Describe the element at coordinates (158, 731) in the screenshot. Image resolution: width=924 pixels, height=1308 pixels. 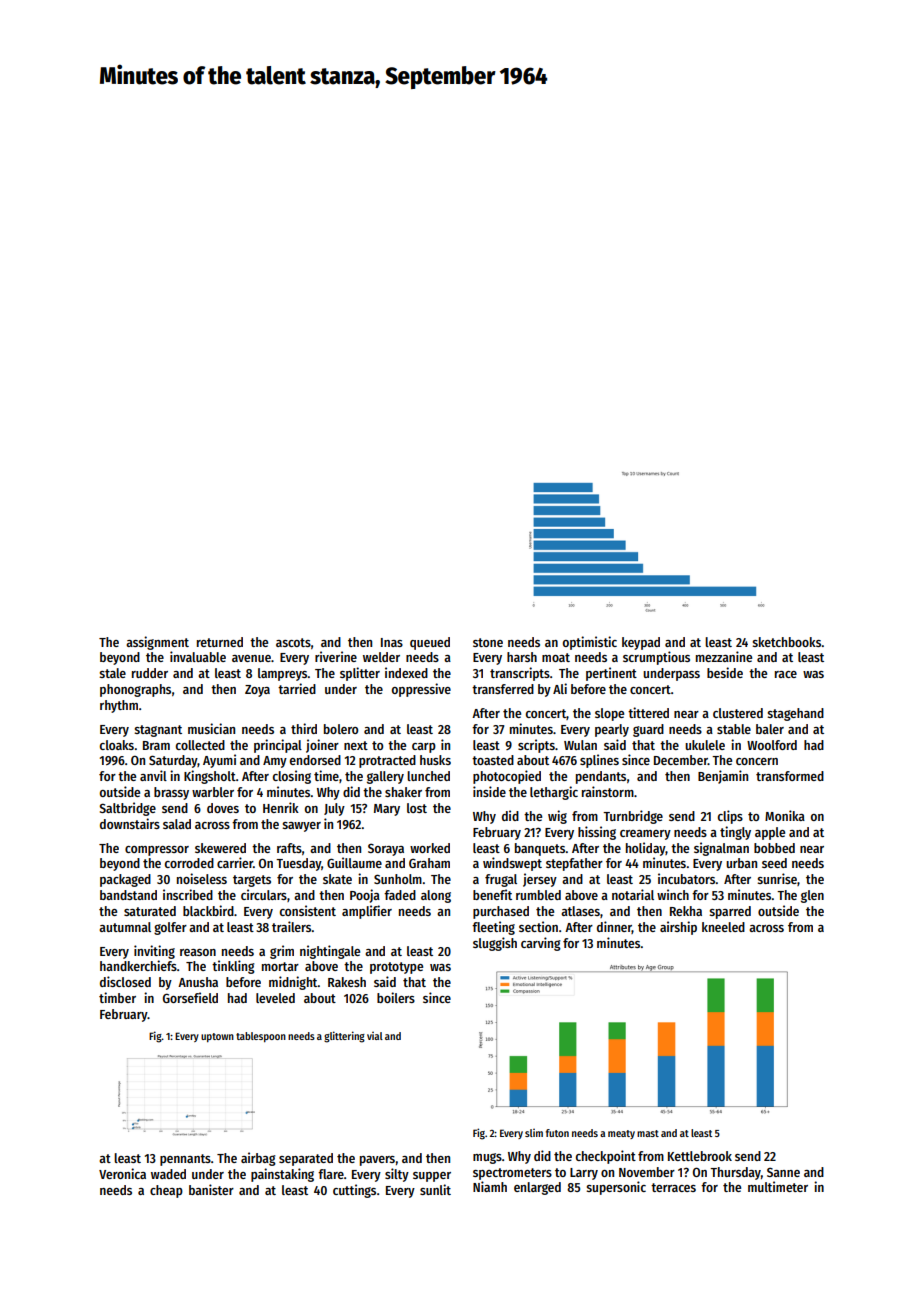
I see `stagnant` at that location.
